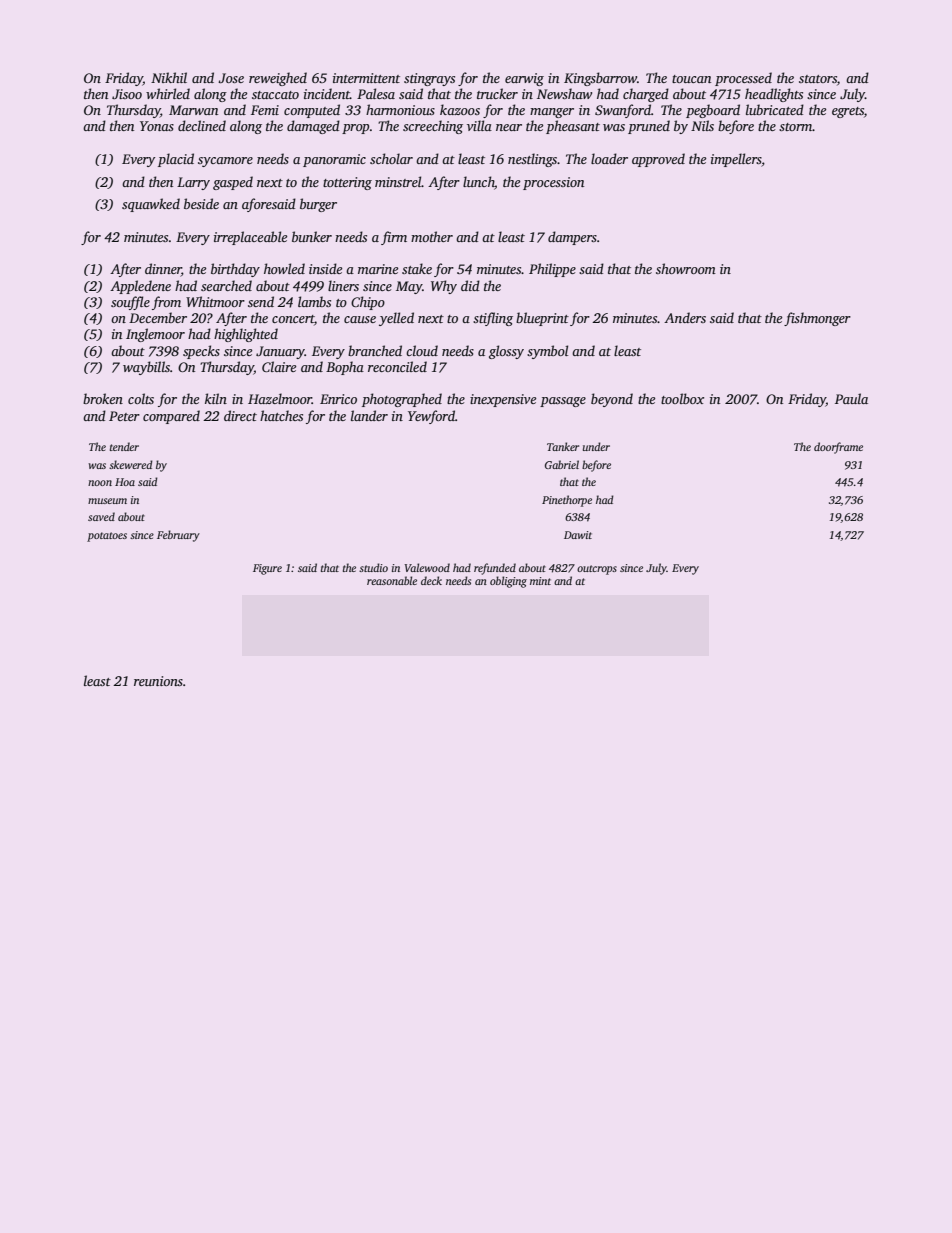 Image resolution: width=952 pixels, height=1233 pixels. Describe the element at coordinates (552, 113) in the screenshot. I see `manger` at that location.
